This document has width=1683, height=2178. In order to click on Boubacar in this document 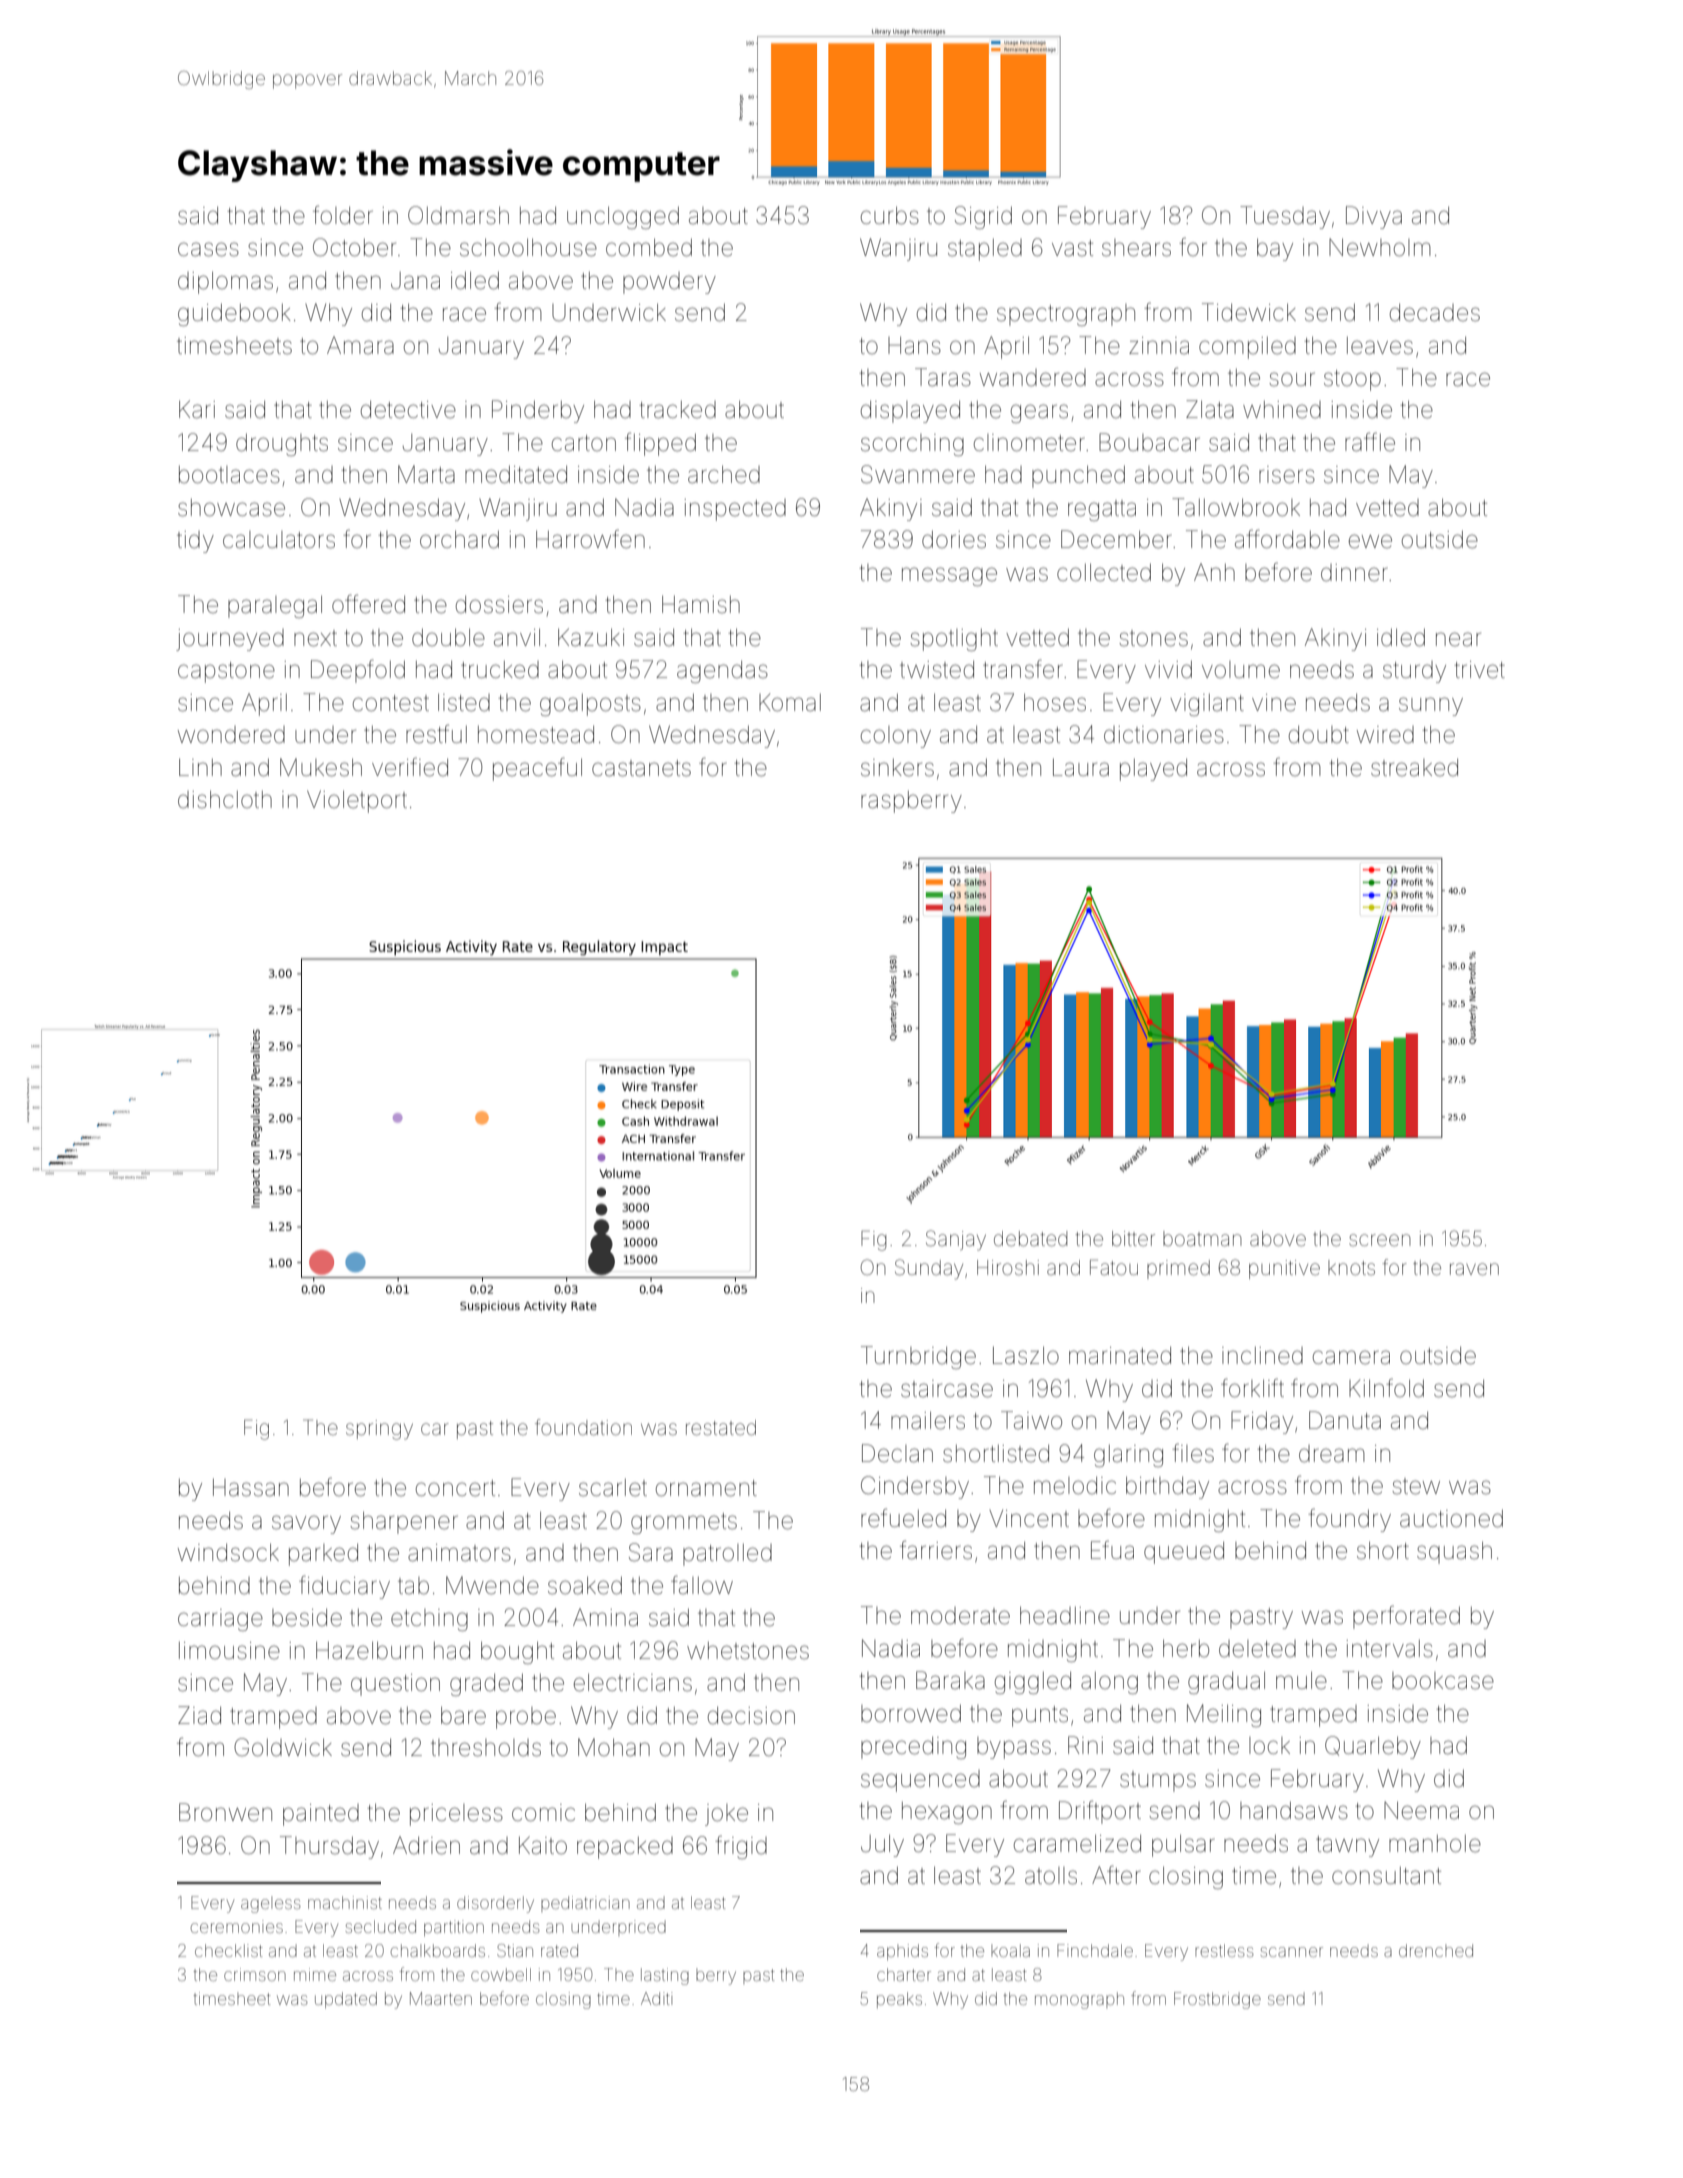, I will do `click(1149, 442)`.
